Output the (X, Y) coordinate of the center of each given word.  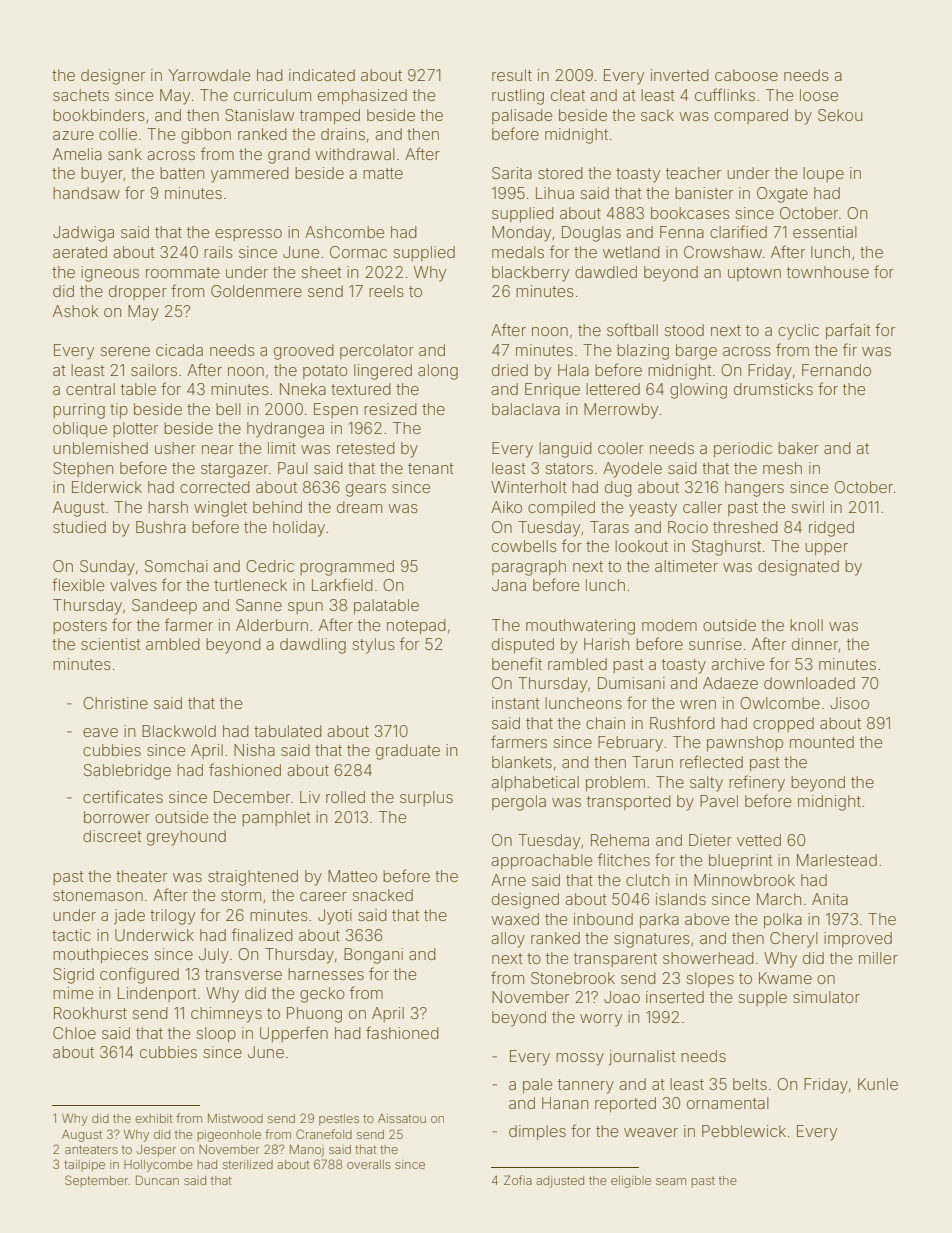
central (90, 389)
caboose (746, 75)
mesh (782, 468)
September (96, 1181)
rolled (345, 797)
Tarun (652, 762)
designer (113, 77)
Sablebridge (127, 772)
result (512, 75)
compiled (561, 508)
